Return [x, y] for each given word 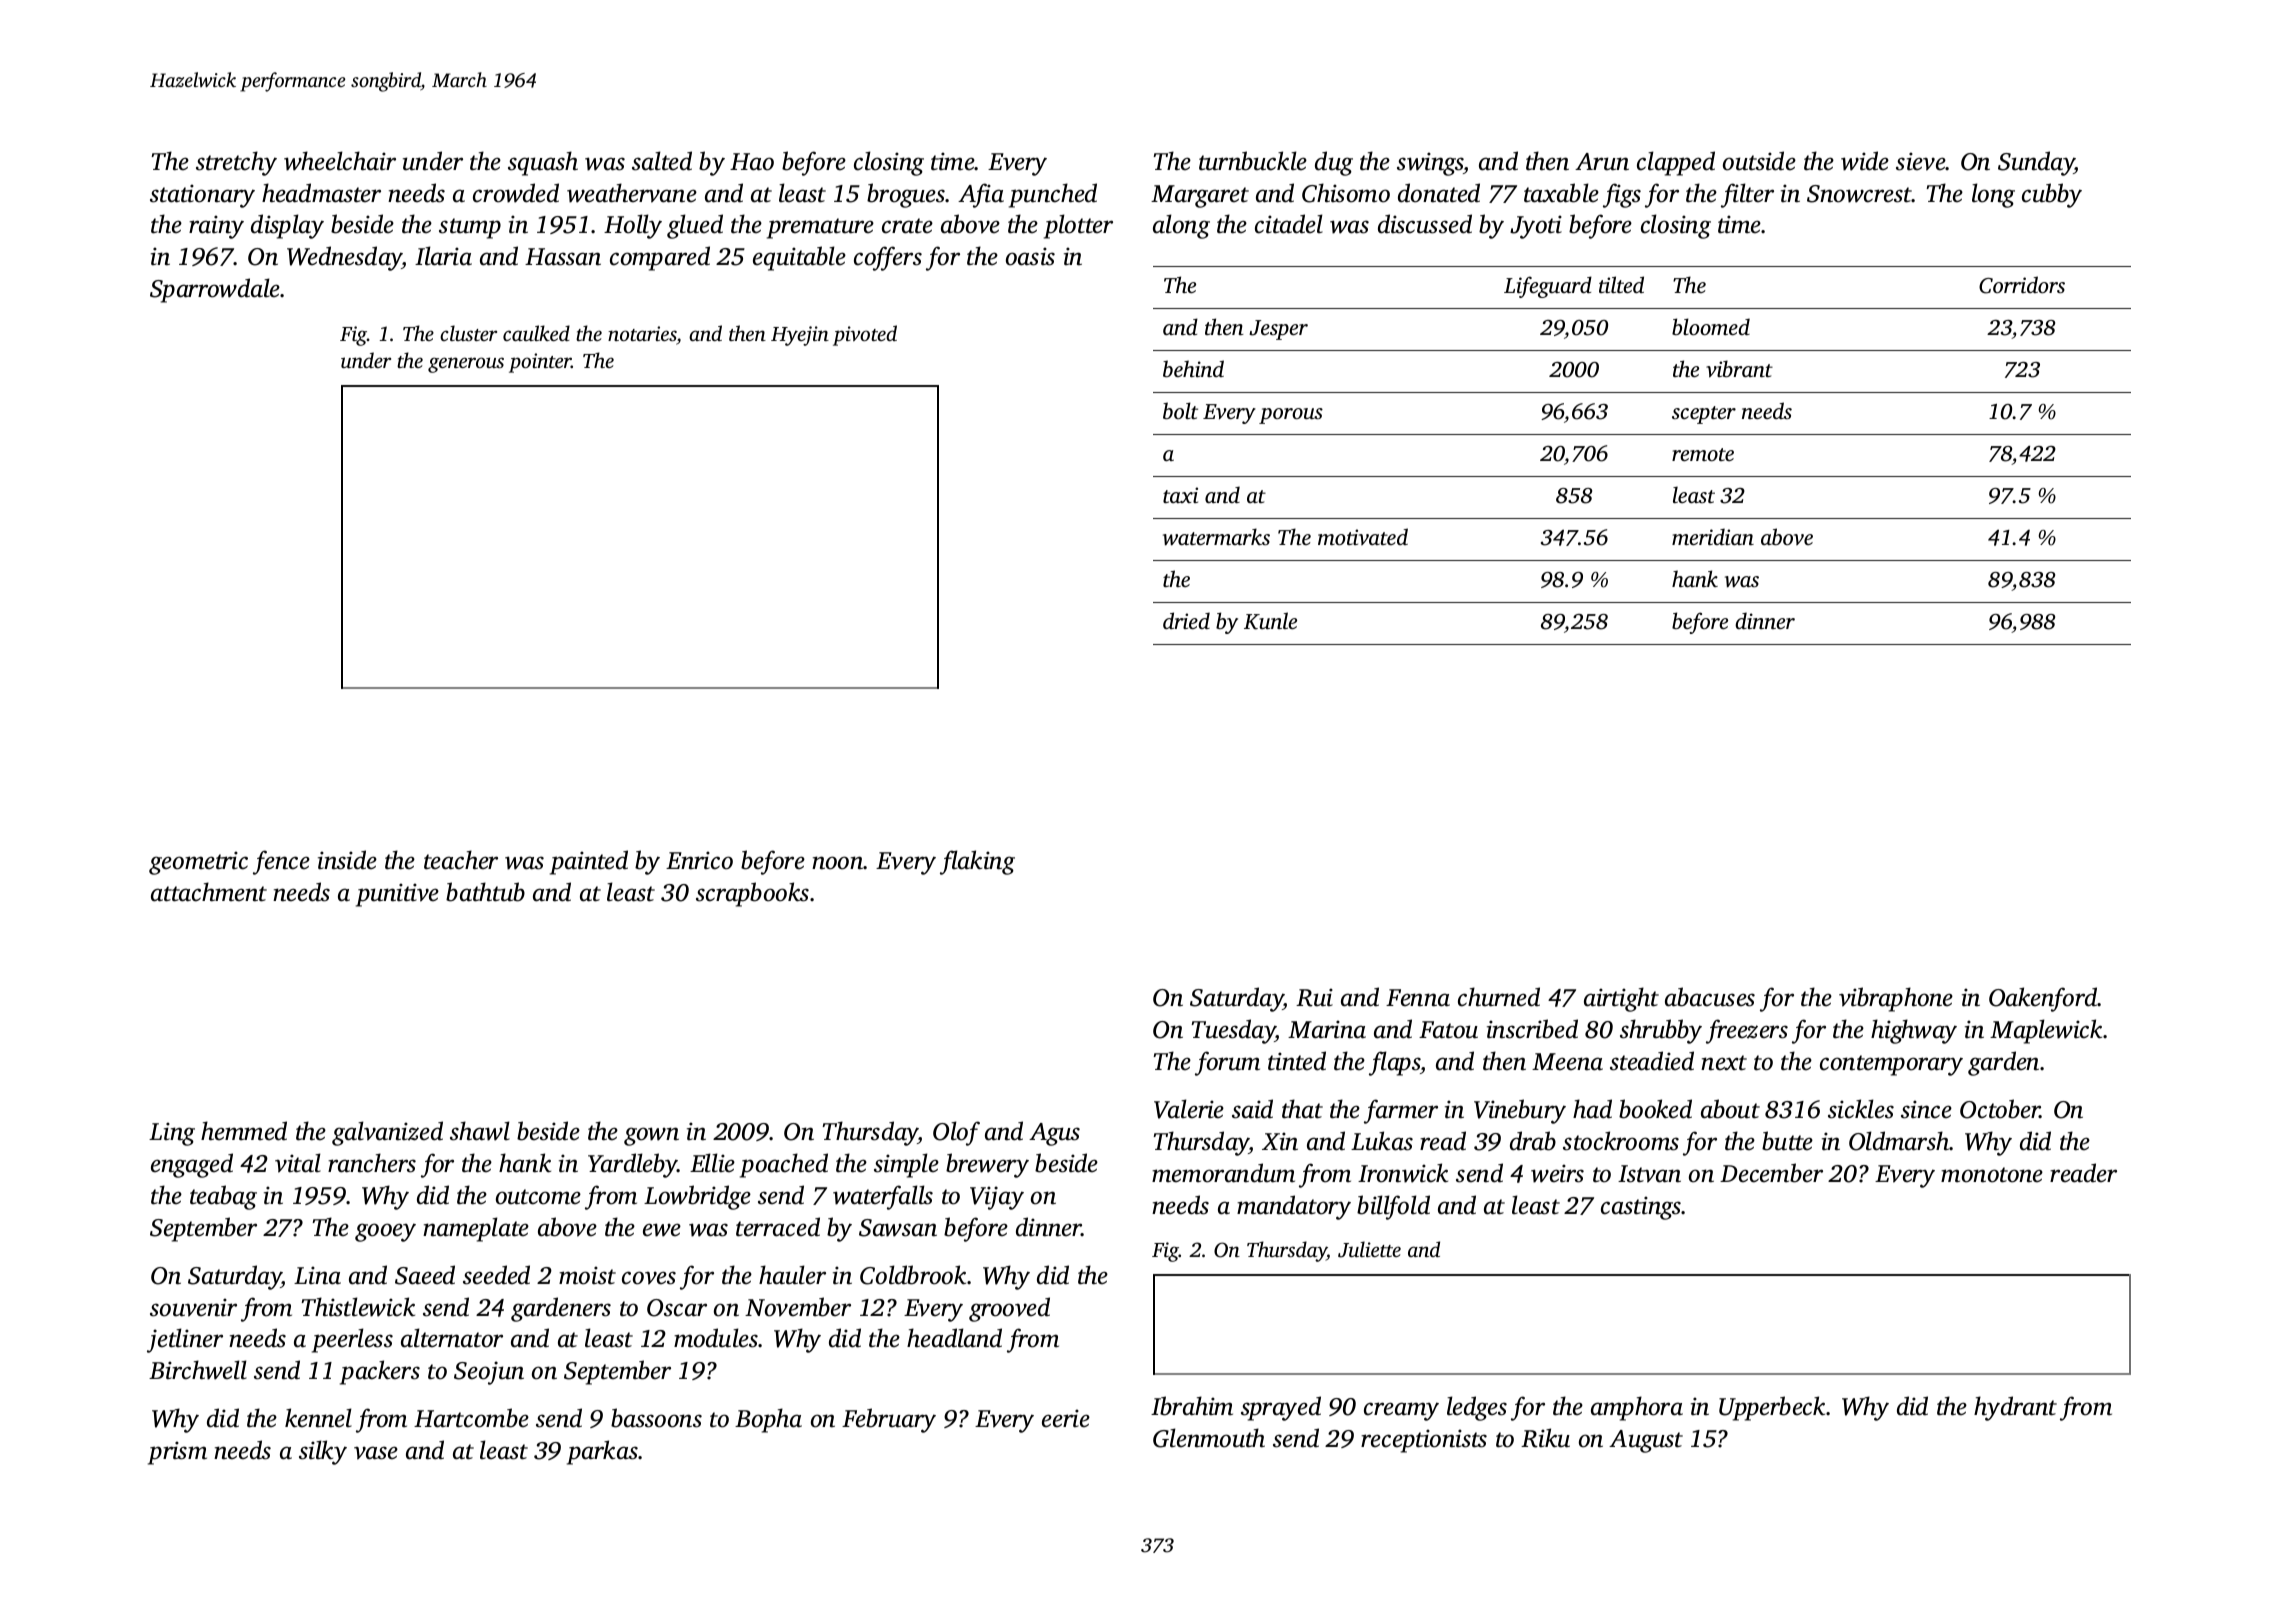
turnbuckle [1253, 161]
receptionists [1424, 1441]
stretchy [236, 163]
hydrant [2015, 1408]
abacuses [1710, 997]
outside [1759, 161]
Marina [1327, 1029]
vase [376, 1453]
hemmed [244, 1131]
